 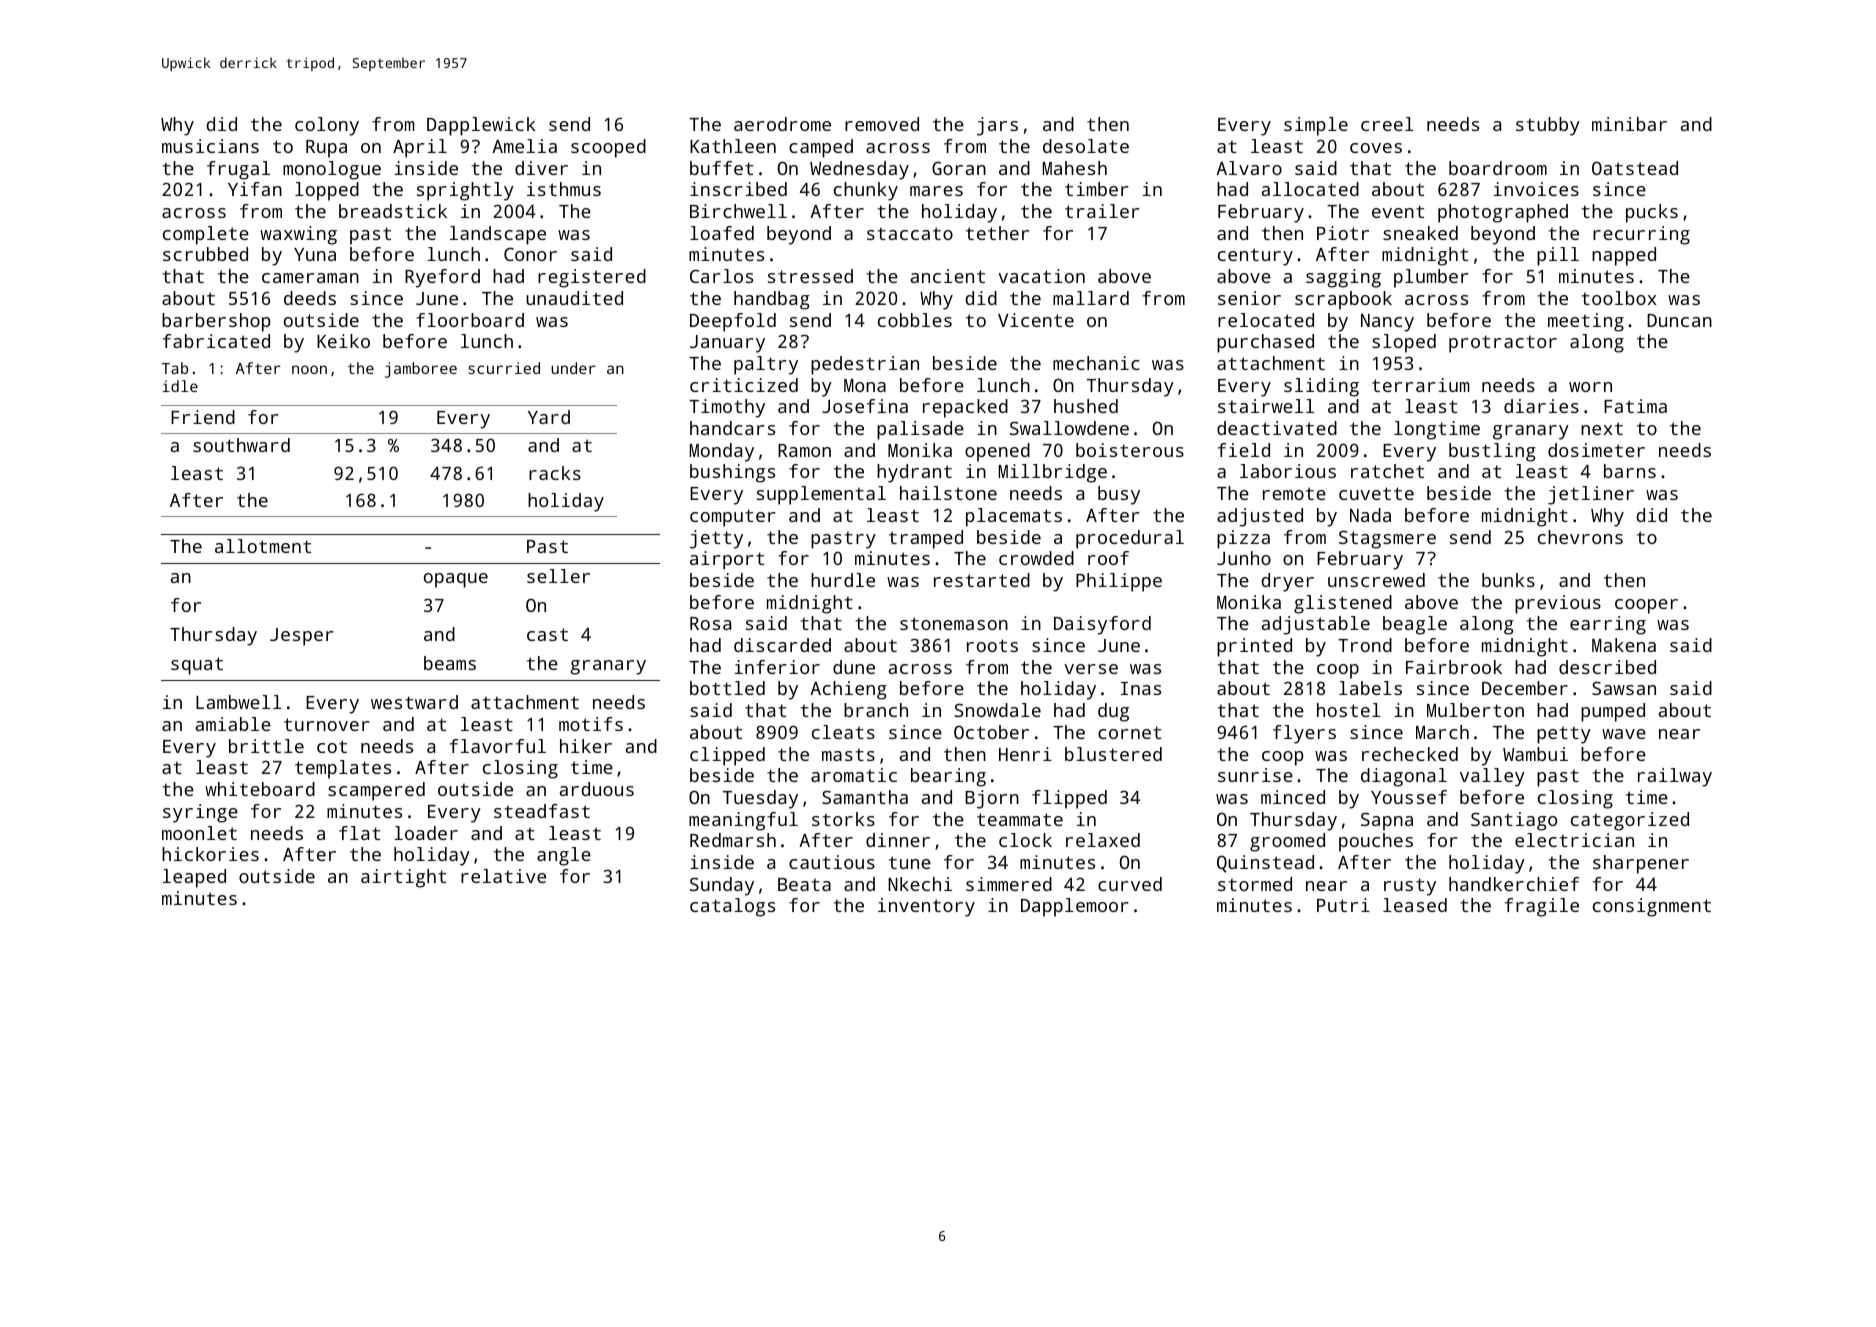 I want to click on simple, so click(x=1316, y=126).
